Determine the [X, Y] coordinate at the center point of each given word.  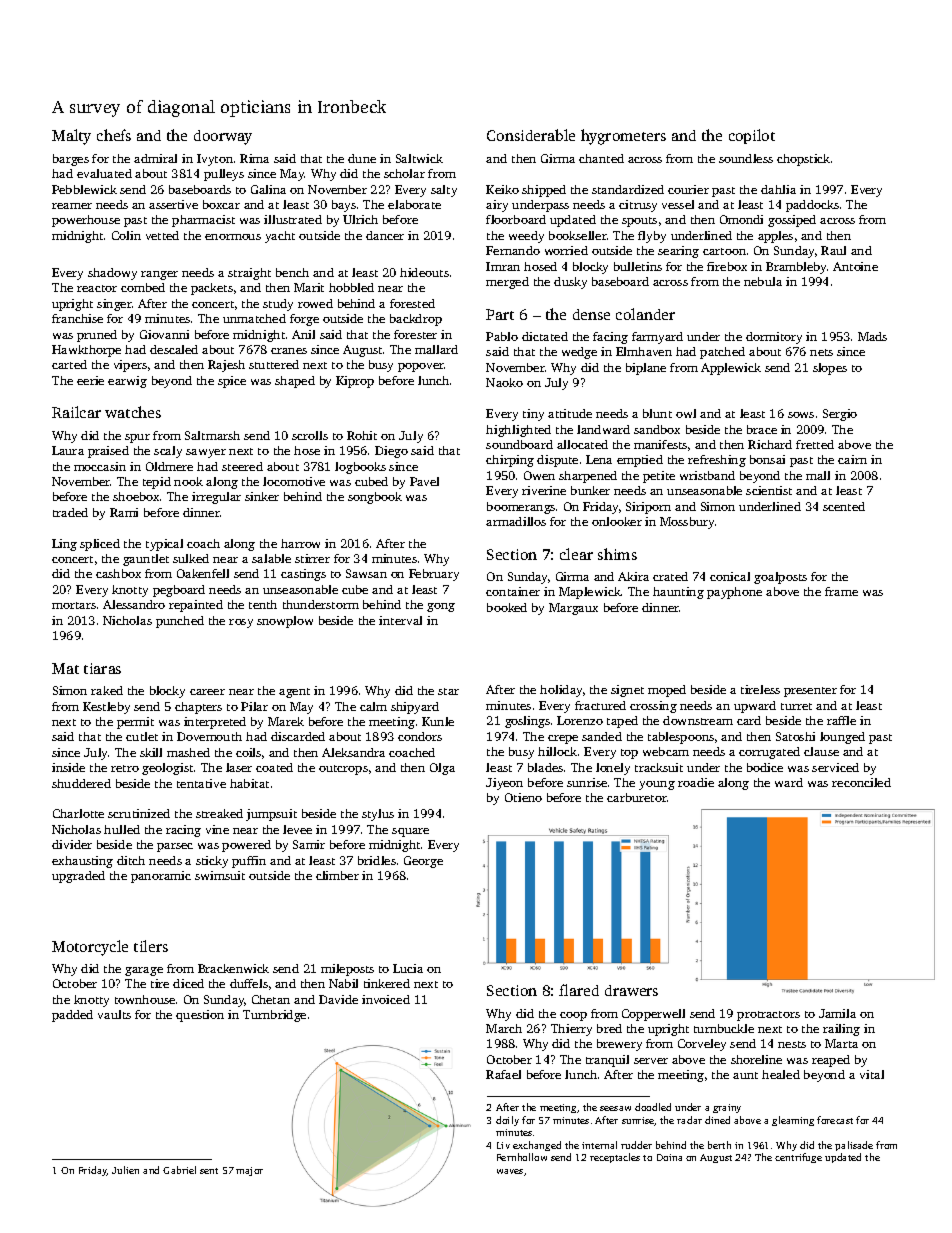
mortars [74, 605]
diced [188, 983]
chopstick [803, 160]
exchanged [537, 1146]
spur [137, 438]
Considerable [531, 135]
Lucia [408, 968]
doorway [223, 137]
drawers [631, 990]
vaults [114, 1014]
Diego [391, 452]
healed [781, 1074]
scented [844, 506]
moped [667, 691]
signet [627, 691]
